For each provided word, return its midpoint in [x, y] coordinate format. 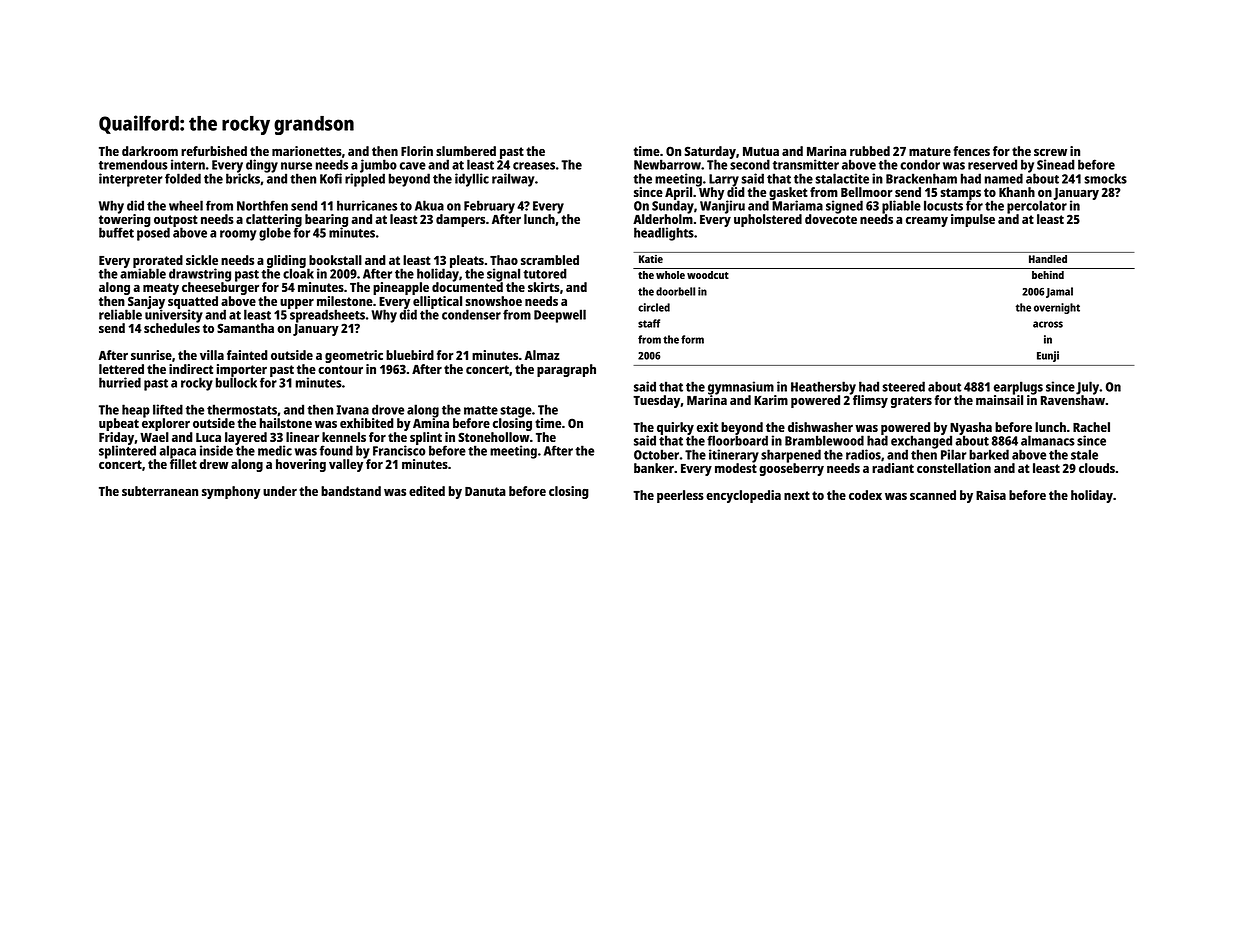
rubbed [870, 151]
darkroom [150, 151]
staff [649, 323]
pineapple [401, 288]
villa [212, 355]
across [1048, 324]
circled [654, 307]
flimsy [870, 401]
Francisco [399, 450]
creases [534, 166]
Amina [431, 423]
